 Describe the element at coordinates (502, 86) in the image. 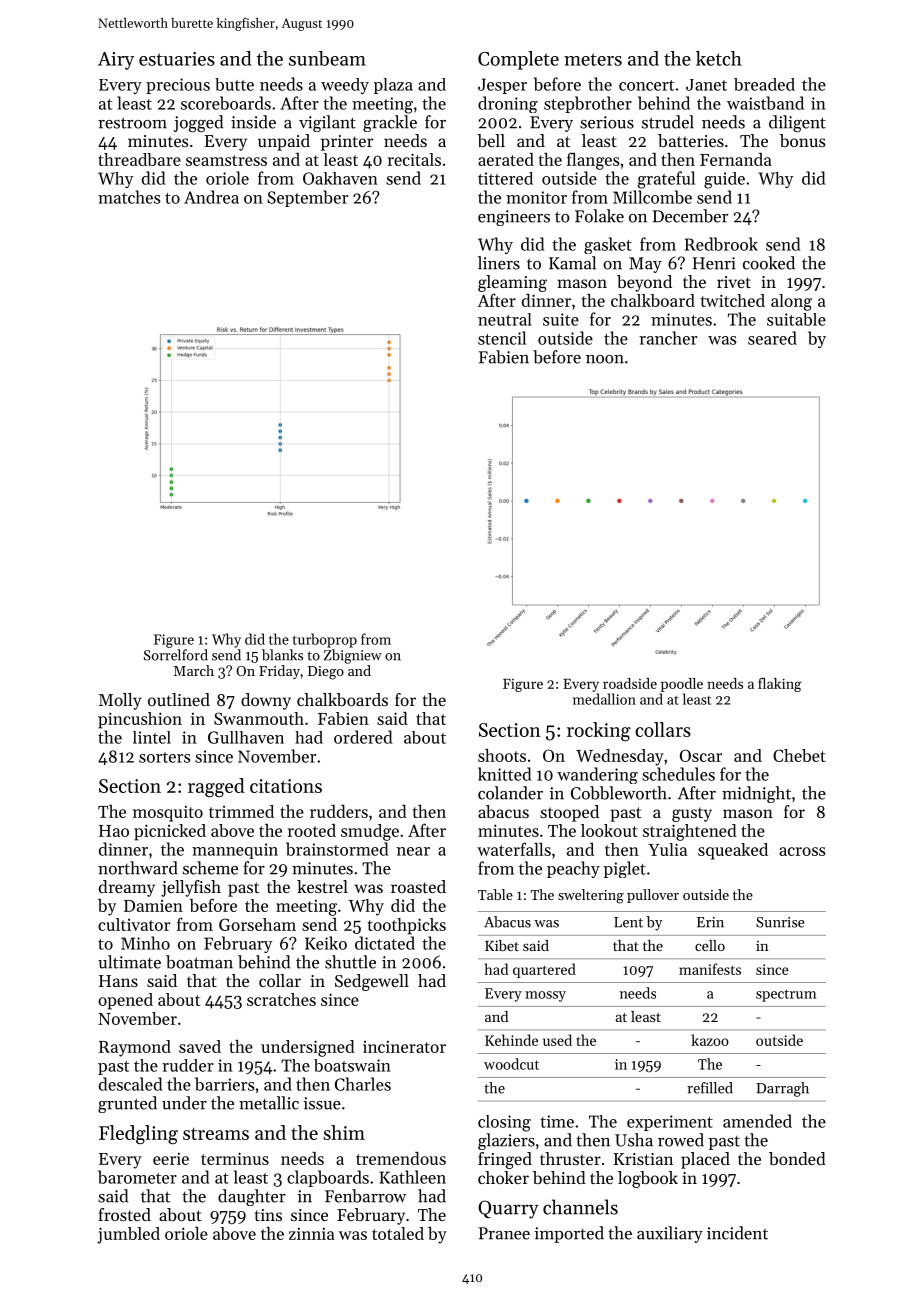

I see `Jesper` at that location.
